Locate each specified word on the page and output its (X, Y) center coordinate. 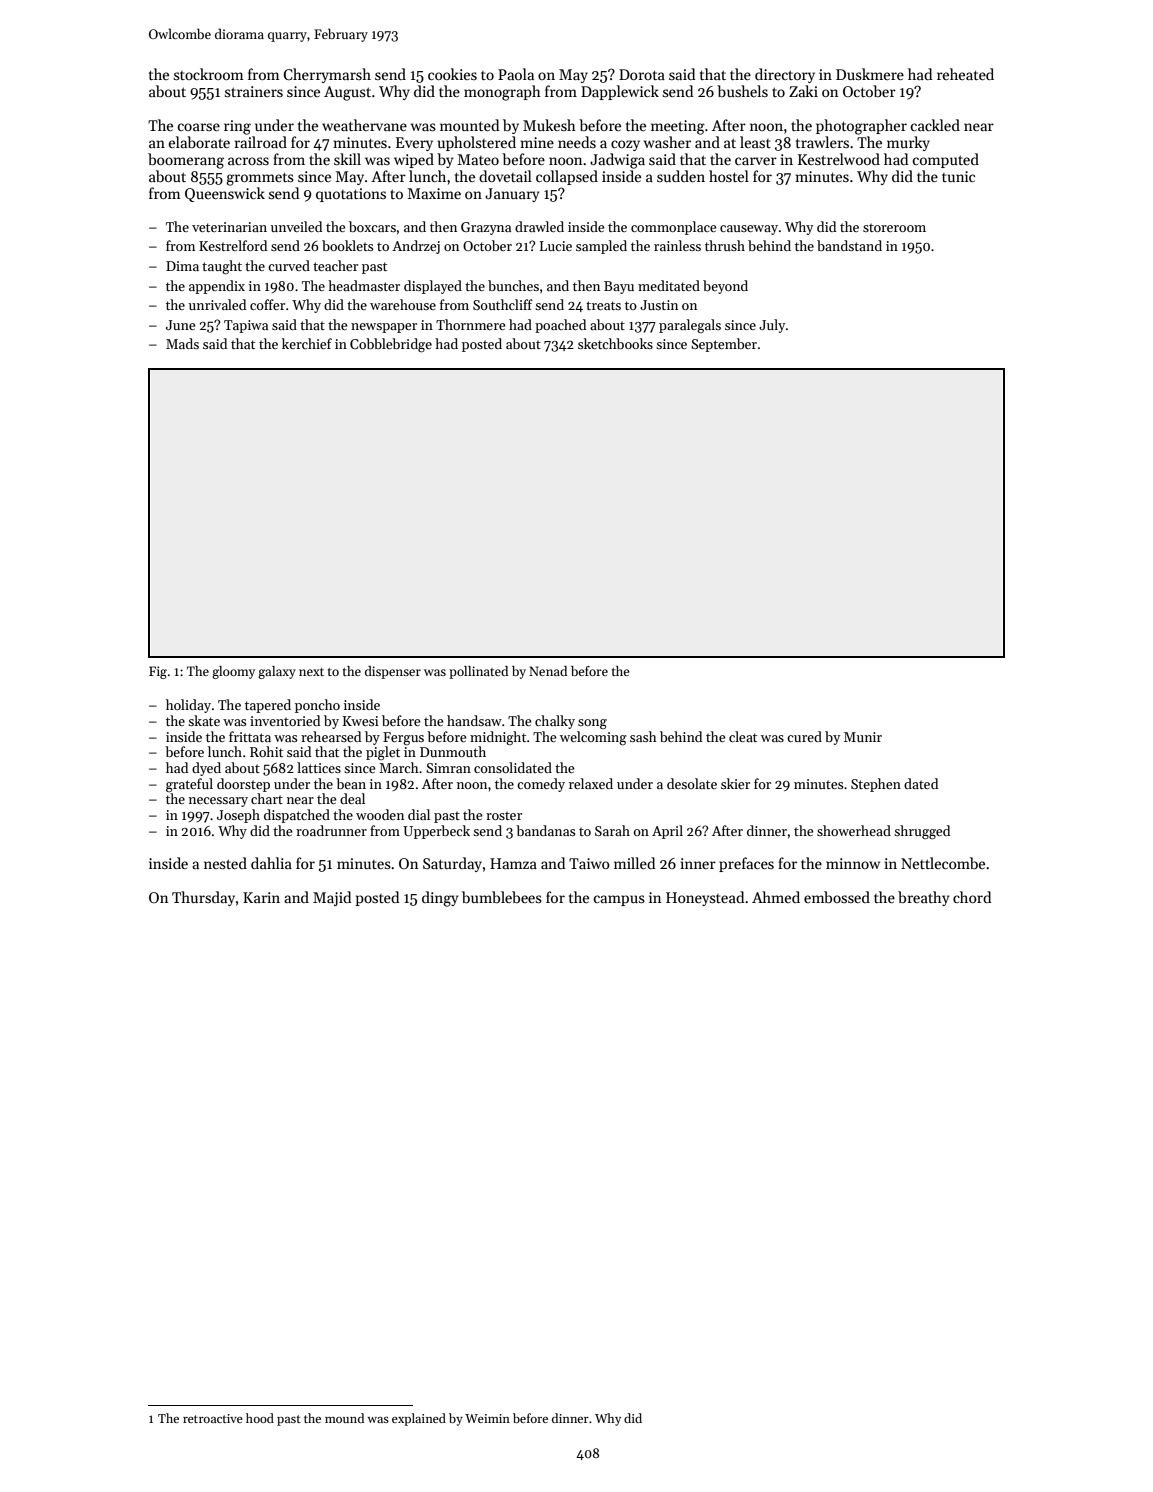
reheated (965, 74)
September (724, 345)
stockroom (209, 74)
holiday (188, 706)
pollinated (478, 672)
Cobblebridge (391, 345)
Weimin (487, 1418)
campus (619, 900)
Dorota (642, 74)
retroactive (213, 1418)
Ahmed (776, 897)
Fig (158, 672)
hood (260, 1418)
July (772, 326)
